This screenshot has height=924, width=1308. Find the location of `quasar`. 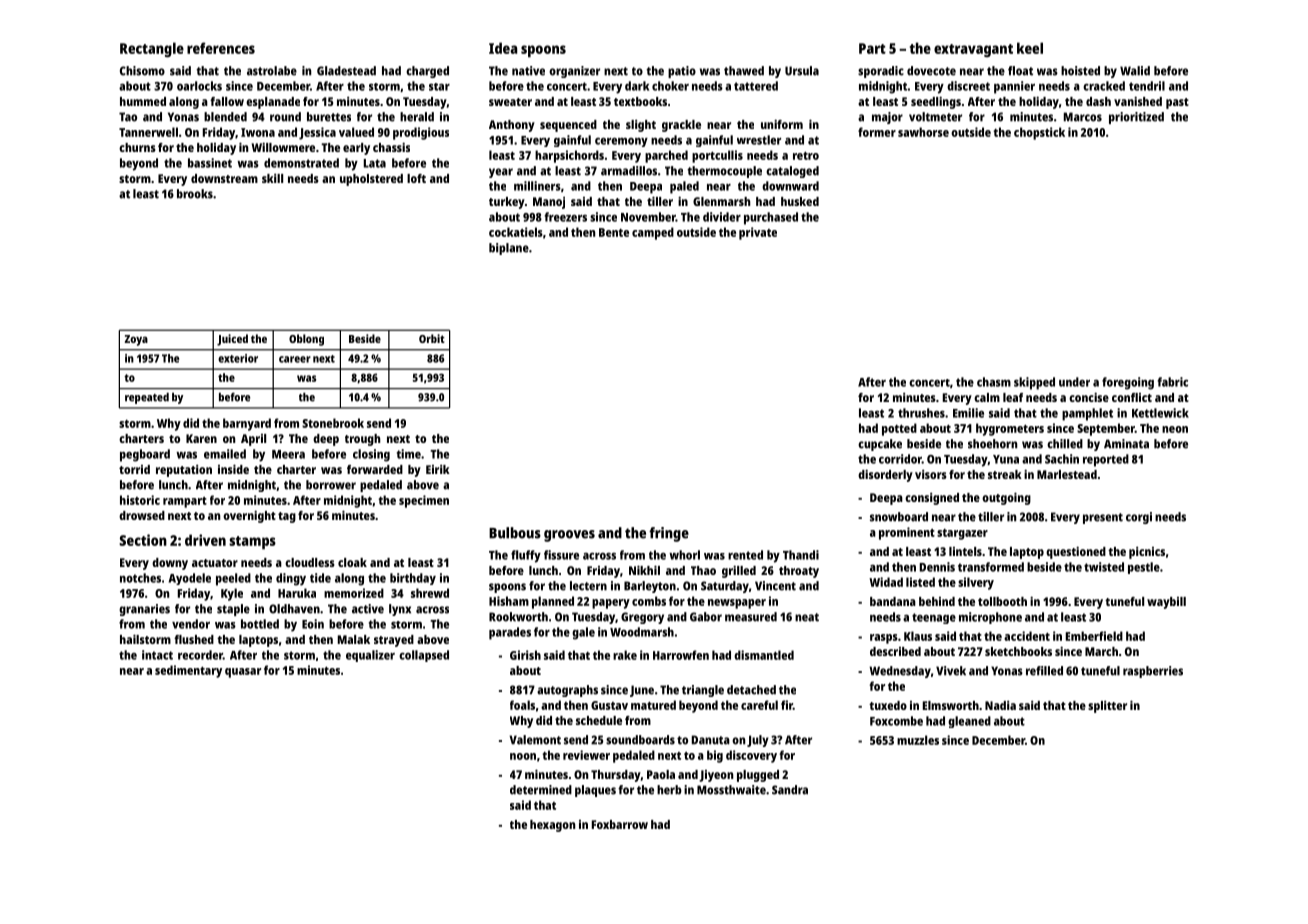

quasar is located at coordinates (243, 673).
